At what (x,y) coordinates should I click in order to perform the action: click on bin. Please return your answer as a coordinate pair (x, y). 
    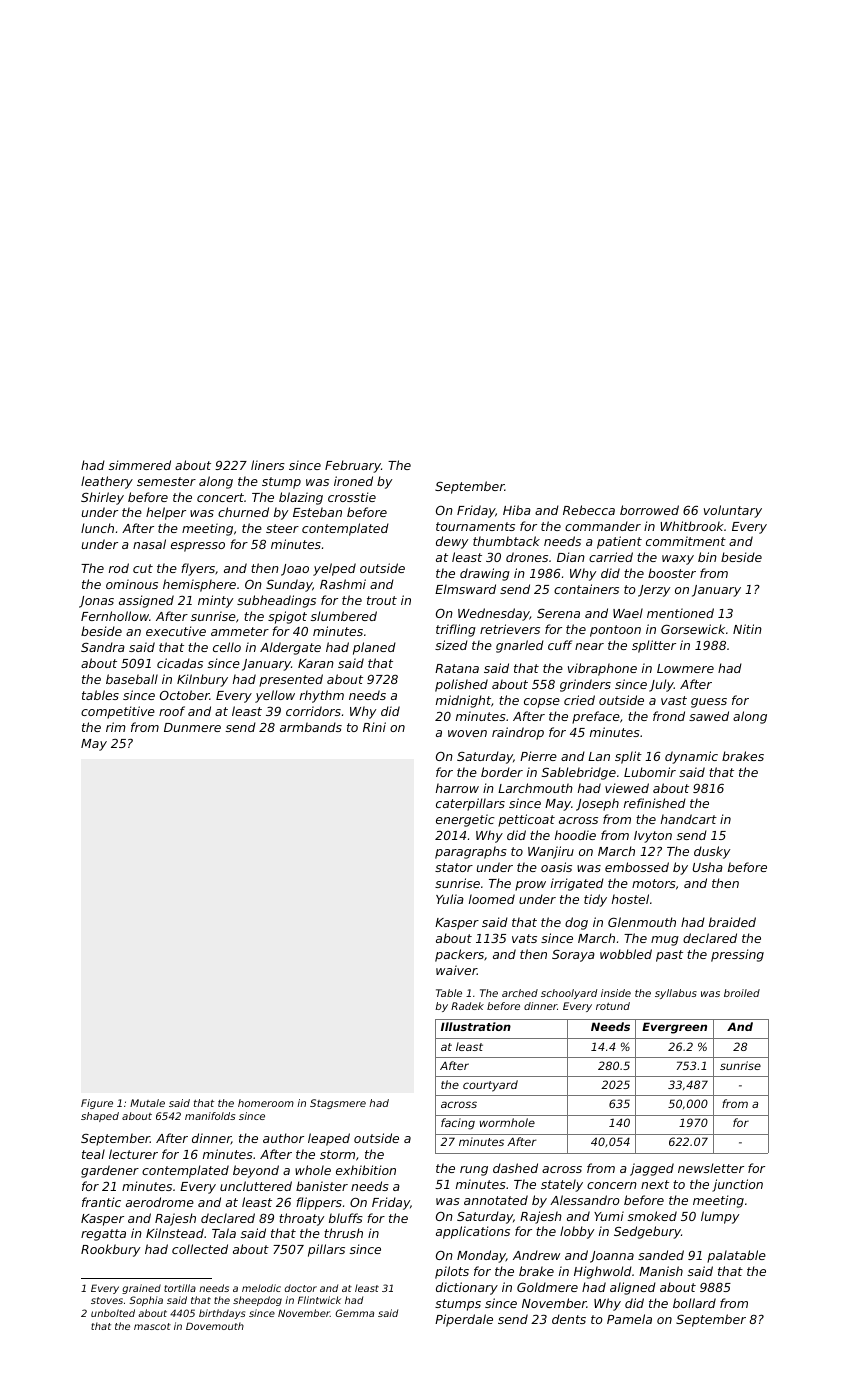
    Looking at the image, I should click on (707, 557).
